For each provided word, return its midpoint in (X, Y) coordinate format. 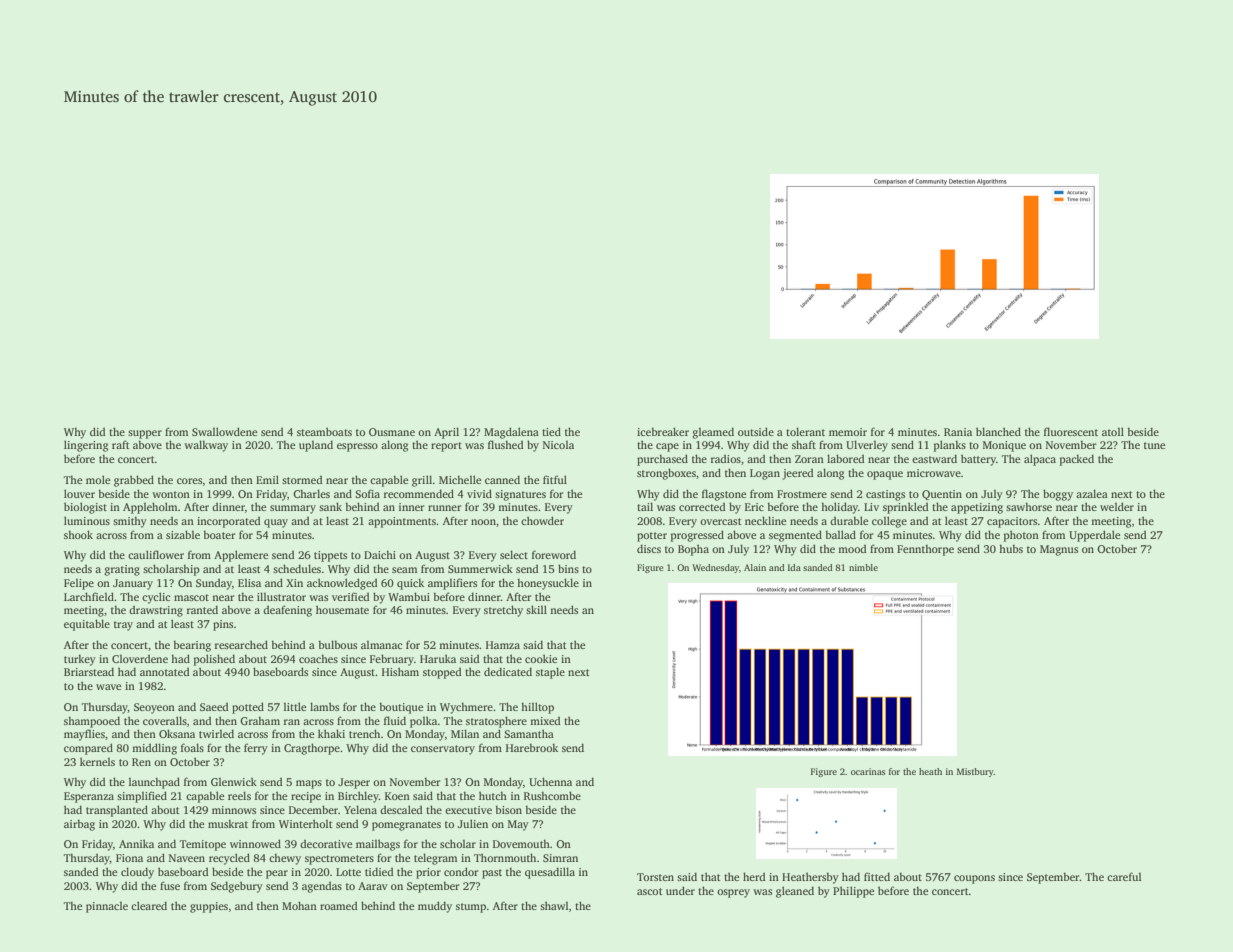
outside (756, 431)
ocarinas (868, 771)
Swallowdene (224, 431)
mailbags (378, 845)
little (295, 706)
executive (468, 810)
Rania (958, 432)
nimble (863, 567)
